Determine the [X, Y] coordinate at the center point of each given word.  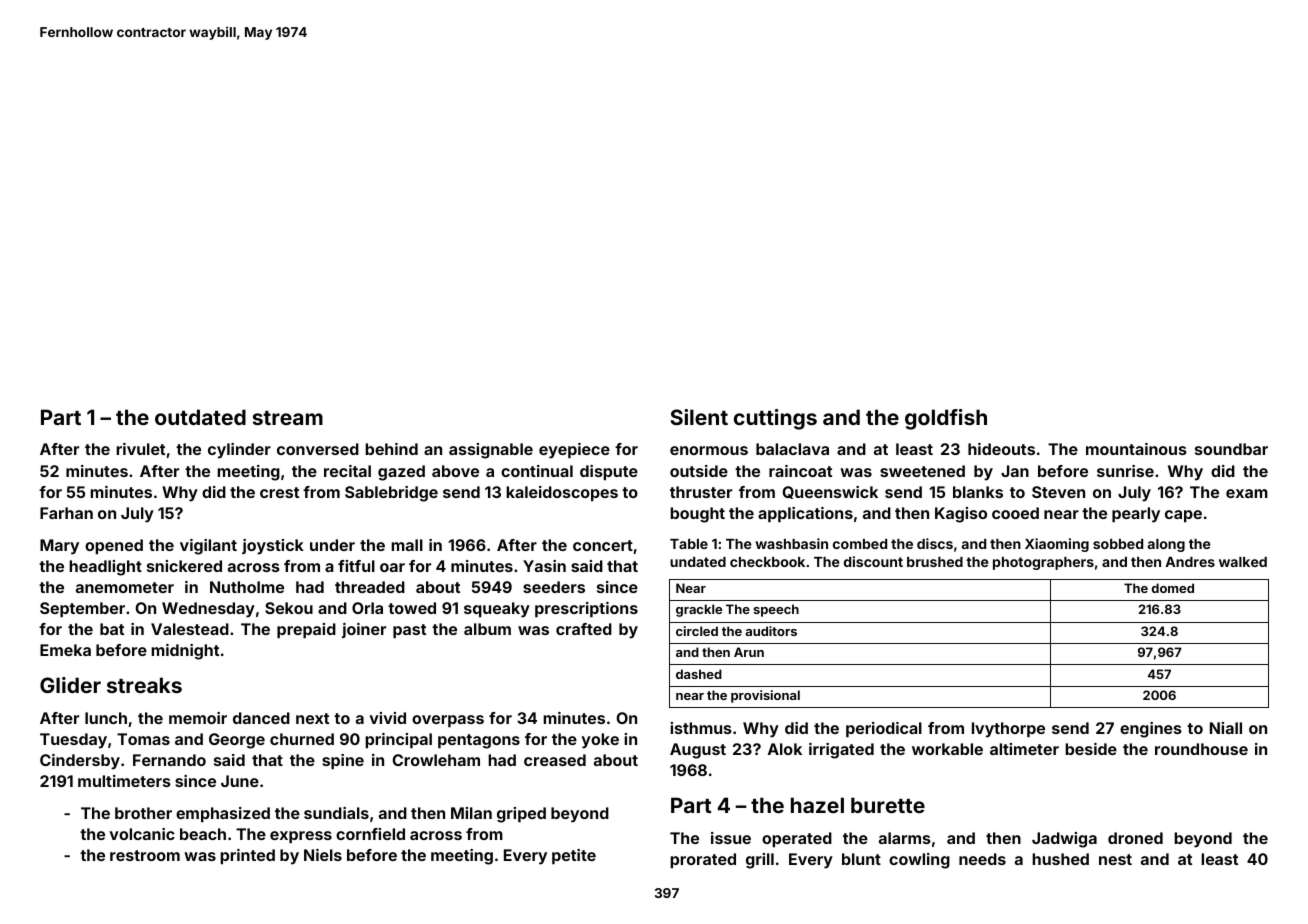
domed [1173, 588]
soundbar [1231, 449]
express [301, 837]
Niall [1226, 728]
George [237, 741]
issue [731, 838]
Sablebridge [391, 494]
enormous [709, 450]
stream [287, 418]
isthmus [701, 728]
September [82, 610]
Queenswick [830, 492]
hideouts [1001, 449]
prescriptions [586, 610]
